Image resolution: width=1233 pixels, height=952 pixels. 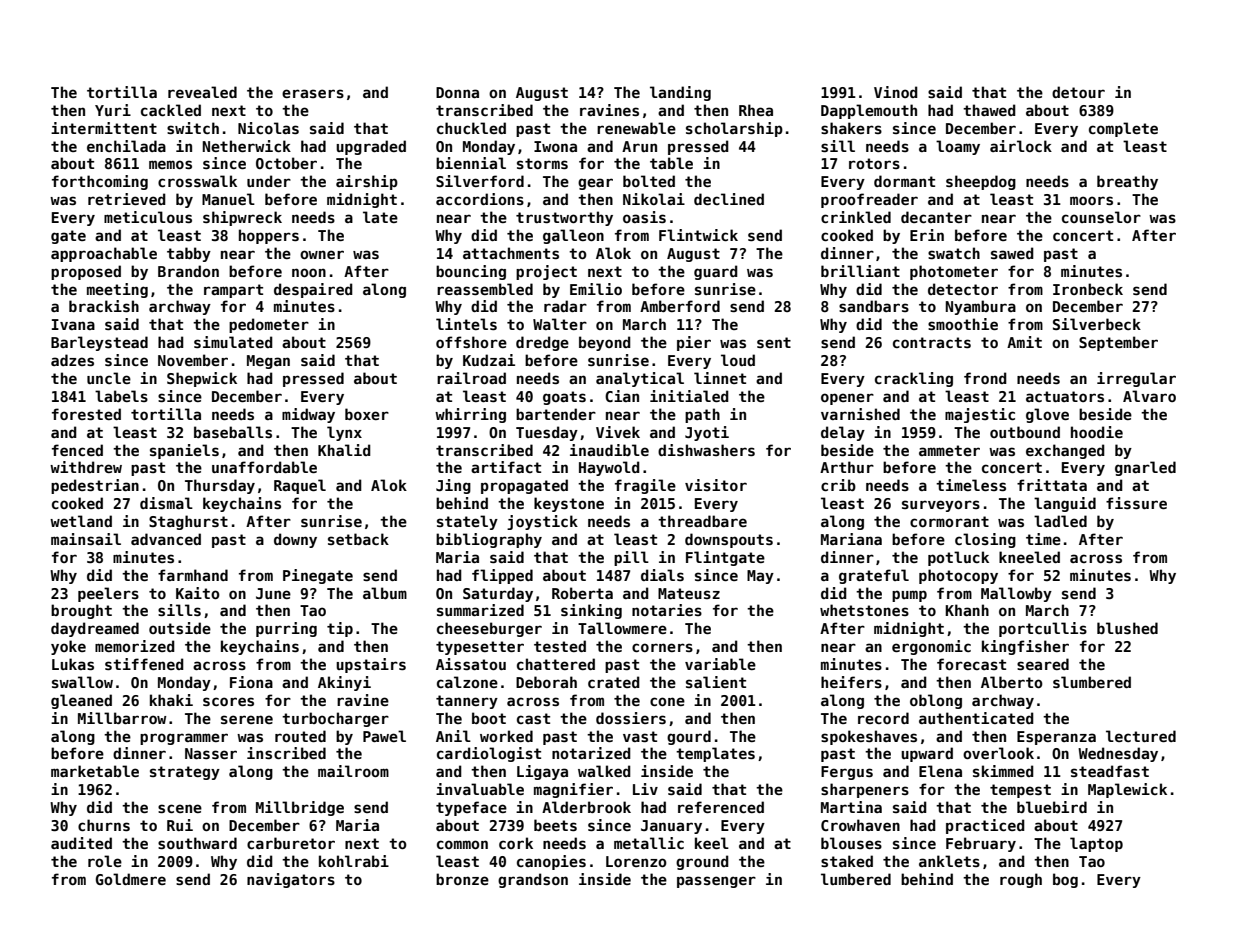 I want to click on bog, so click(x=1065, y=880).
